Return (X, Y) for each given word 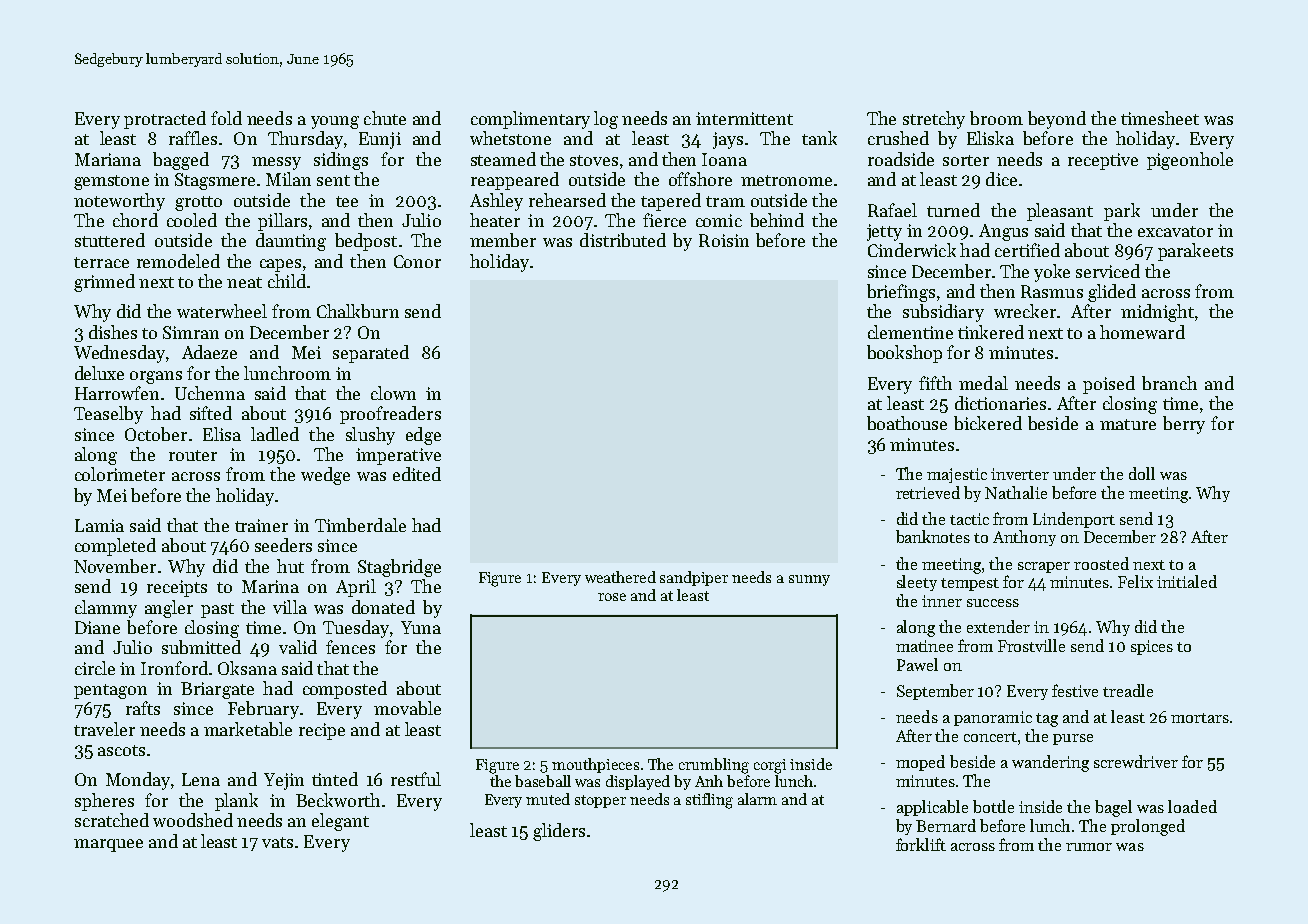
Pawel (917, 664)
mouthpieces (595, 765)
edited (417, 474)
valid (298, 647)
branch (1169, 383)
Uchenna (210, 393)
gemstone (111, 182)
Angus (1003, 232)
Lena (201, 779)
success (993, 603)
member (503, 240)
